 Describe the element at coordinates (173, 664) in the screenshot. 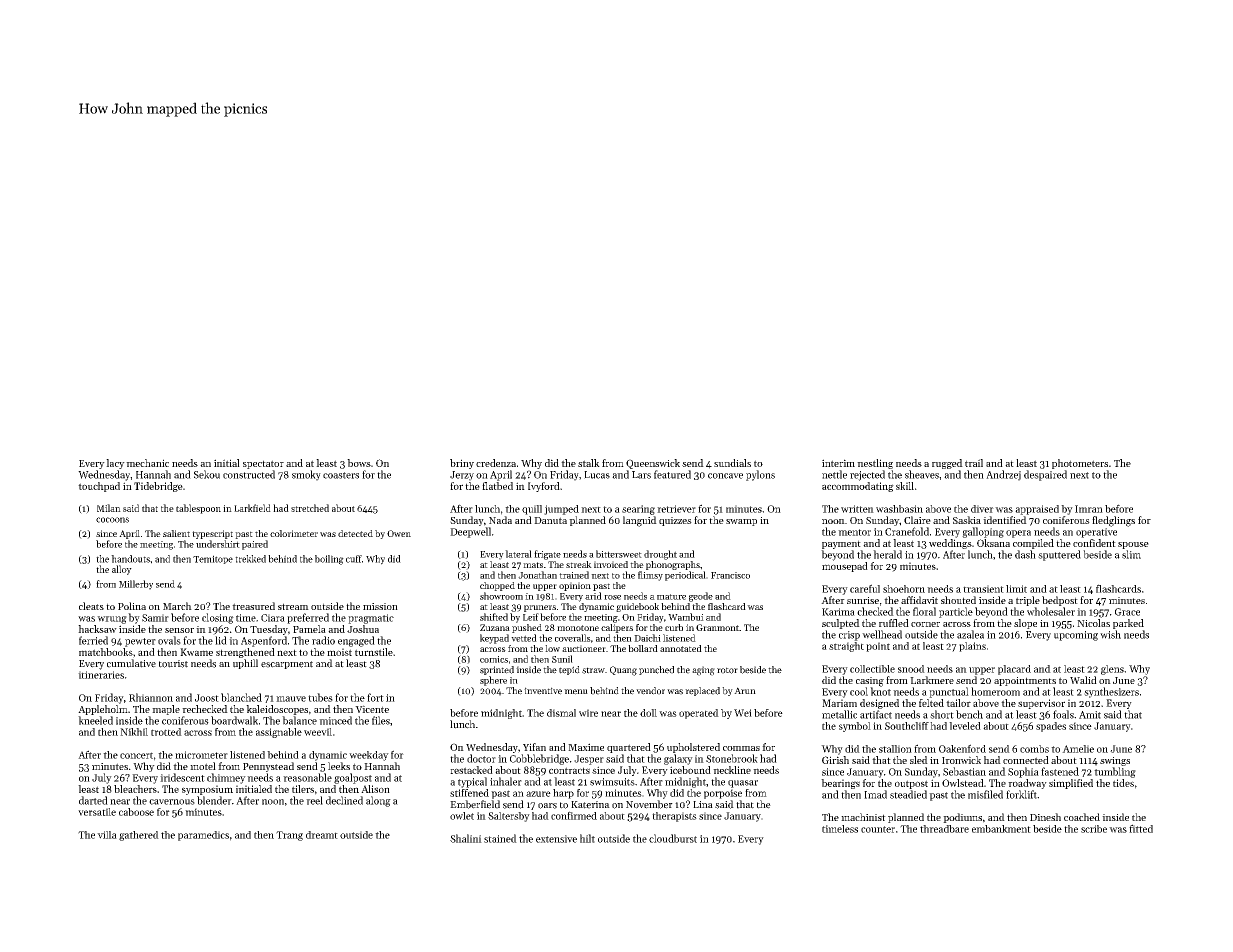

I see `tourist` at that location.
